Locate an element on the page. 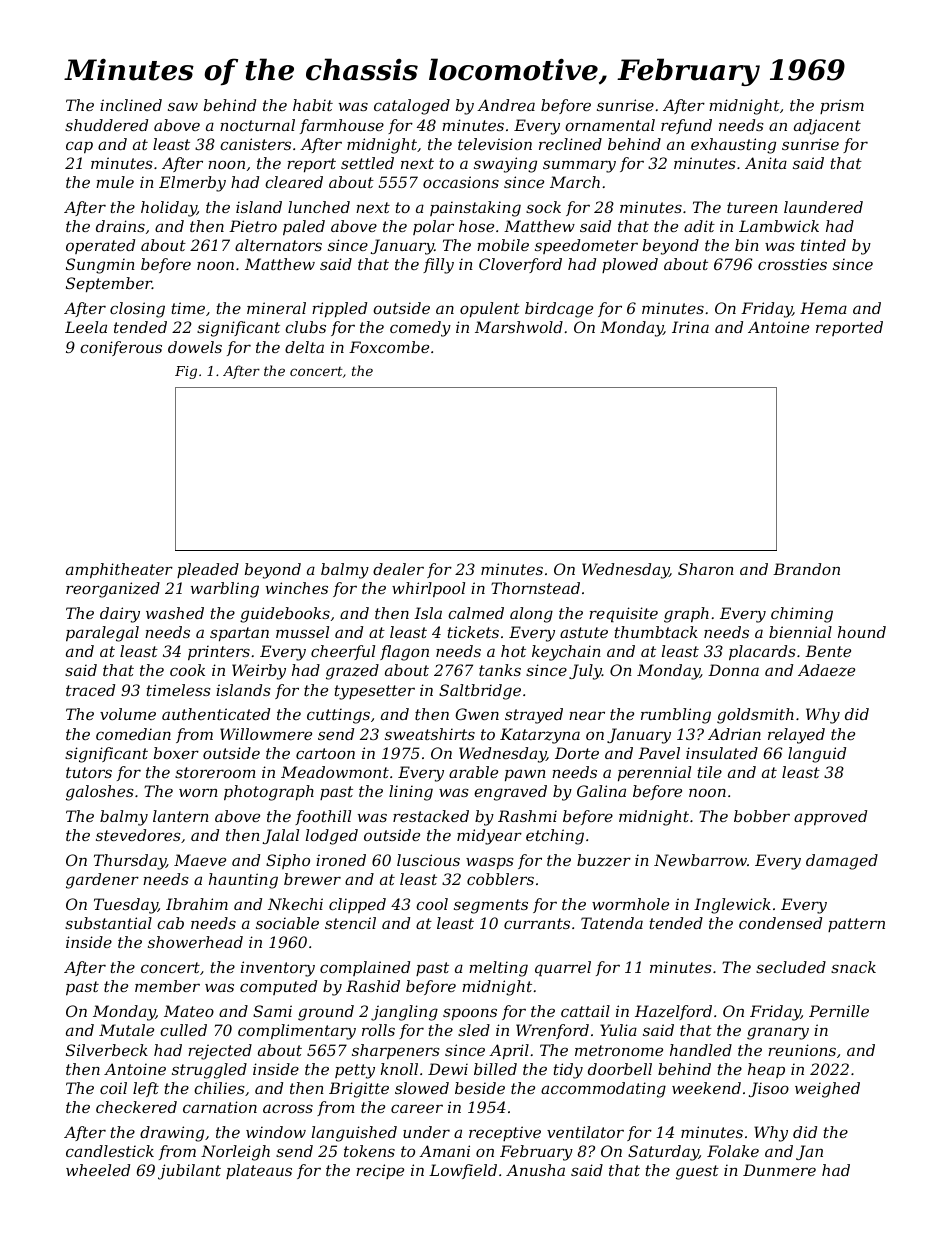  Anusha is located at coordinates (535, 1170).
